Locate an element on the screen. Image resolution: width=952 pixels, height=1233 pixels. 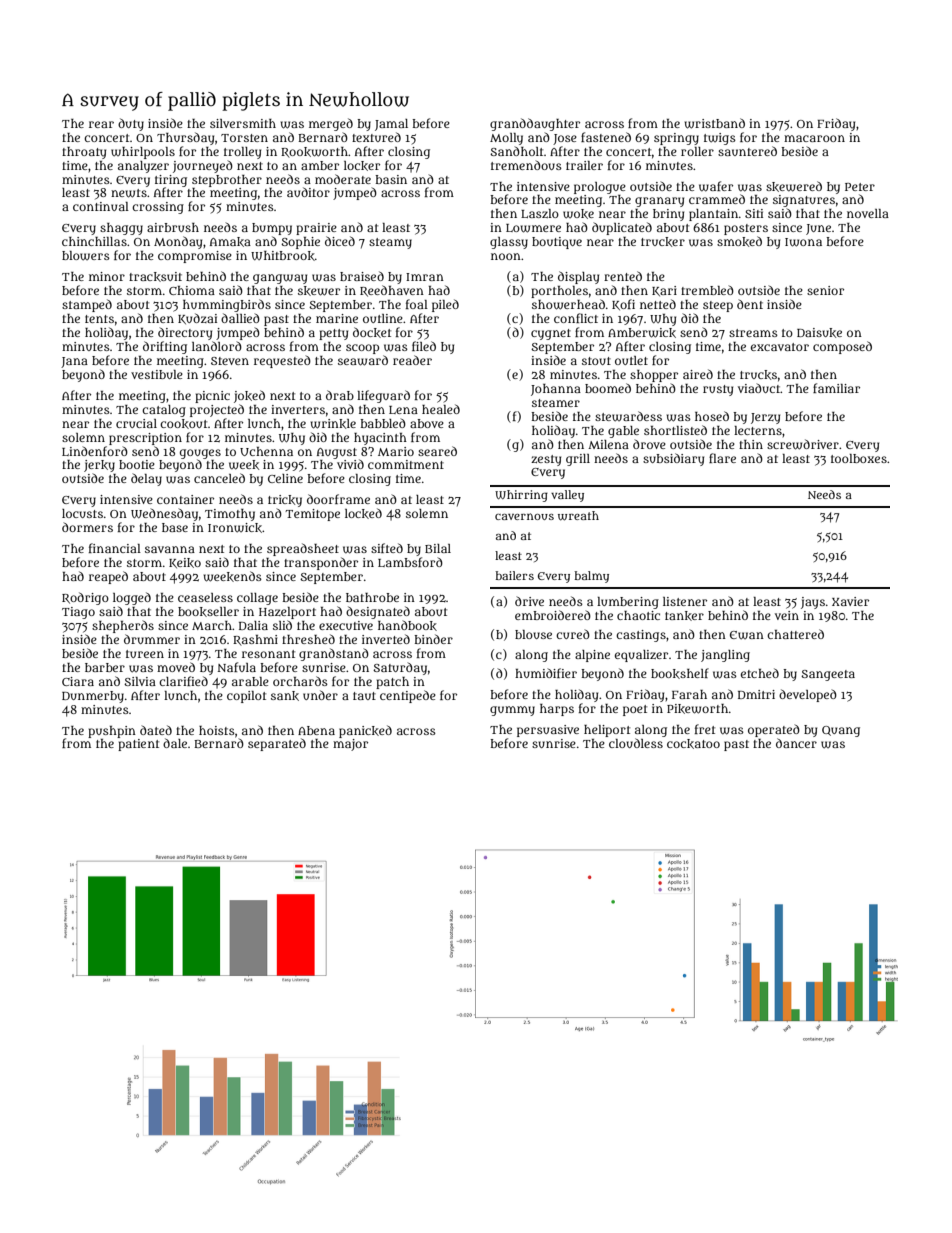
filed is located at coordinates (424, 346).
